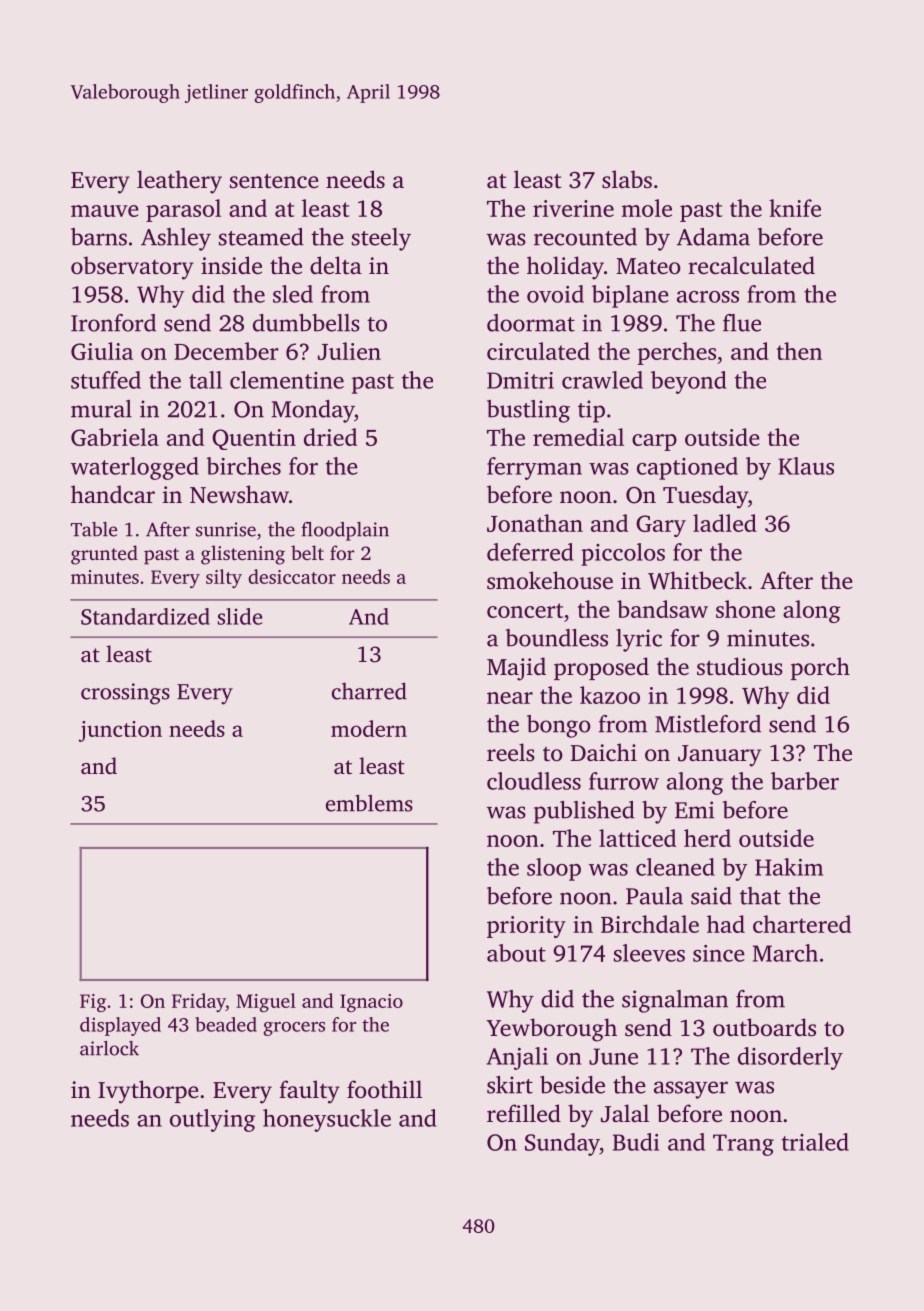 This screenshot has height=1311, width=924. Describe the element at coordinates (231, 265) in the screenshot. I see `inside` at that location.
